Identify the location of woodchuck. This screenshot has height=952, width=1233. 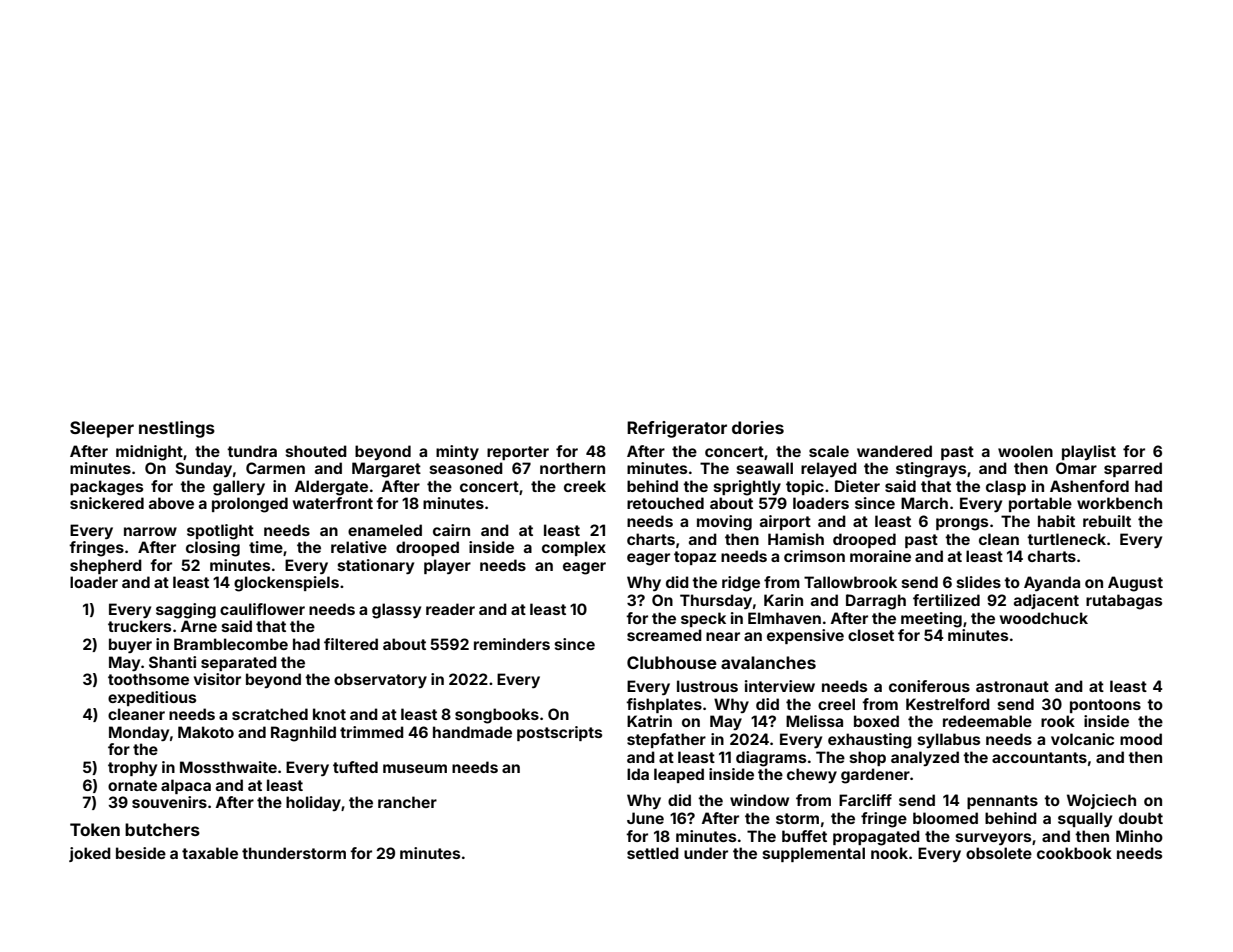
(1044, 618).
